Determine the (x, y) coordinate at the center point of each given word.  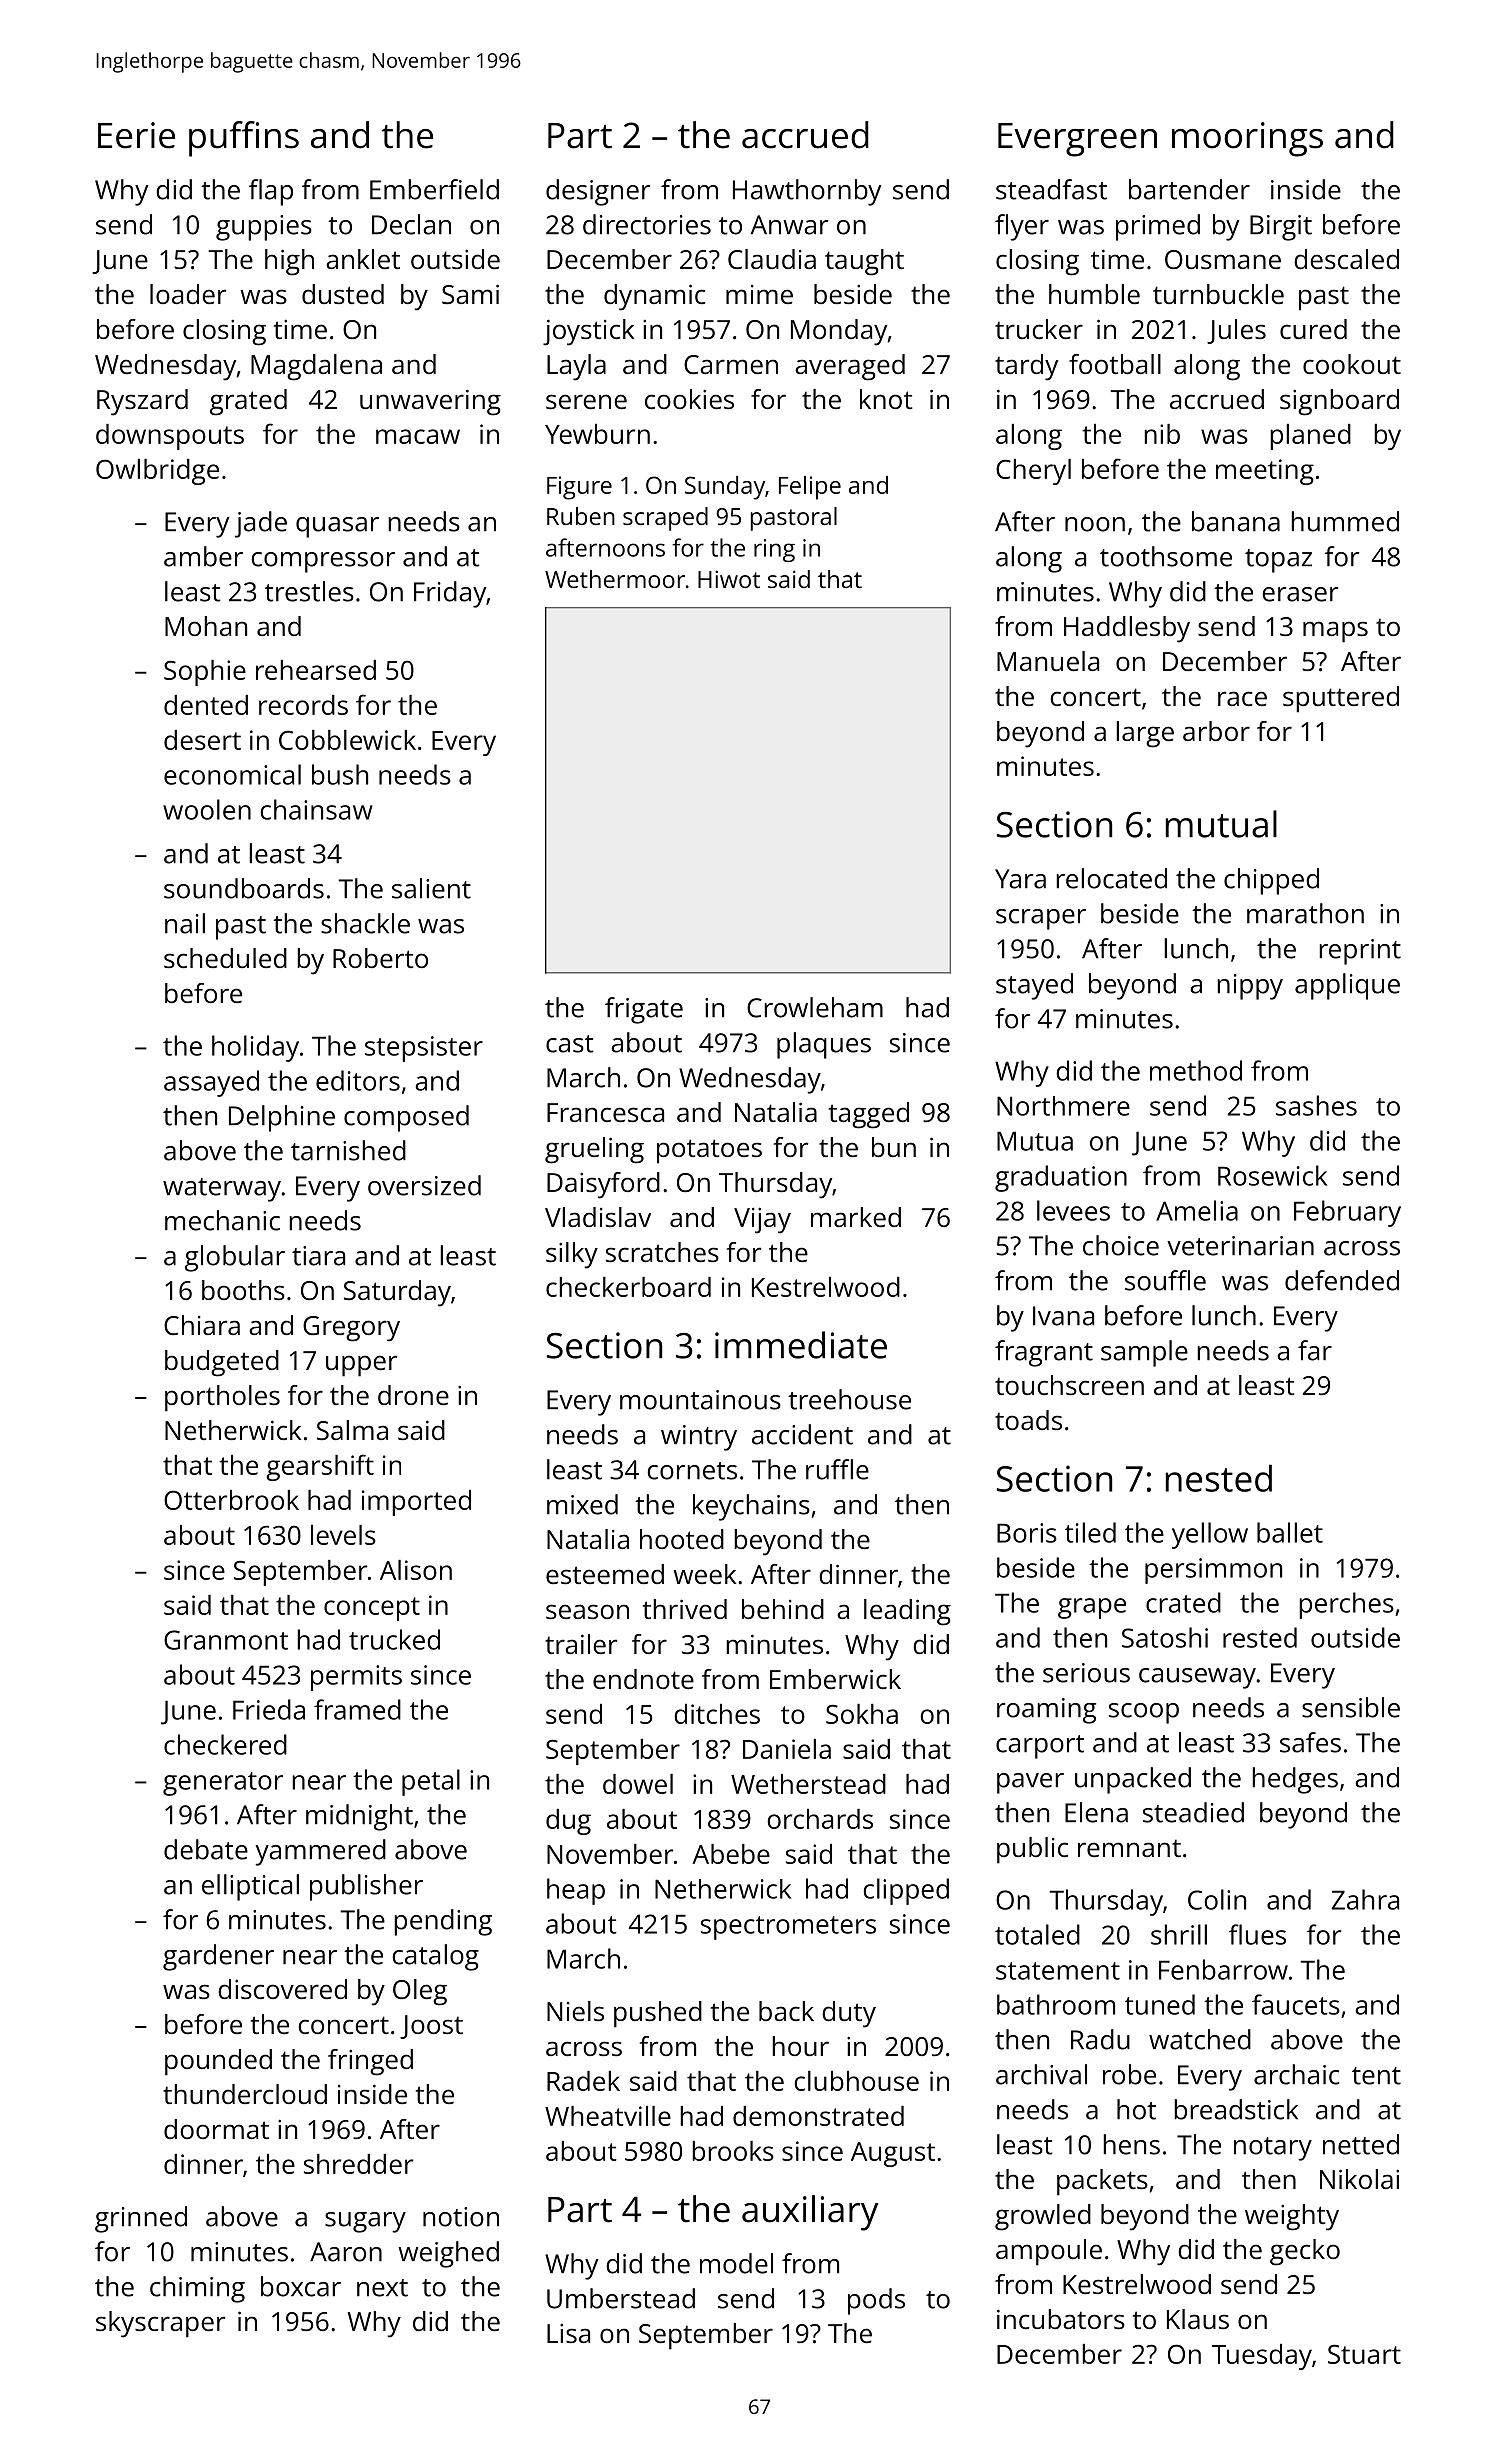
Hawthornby (807, 192)
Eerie (136, 135)
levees (1073, 1210)
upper (362, 1366)
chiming (197, 2289)
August (893, 2154)
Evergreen (1077, 140)
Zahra (1365, 1899)
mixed (582, 1504)
